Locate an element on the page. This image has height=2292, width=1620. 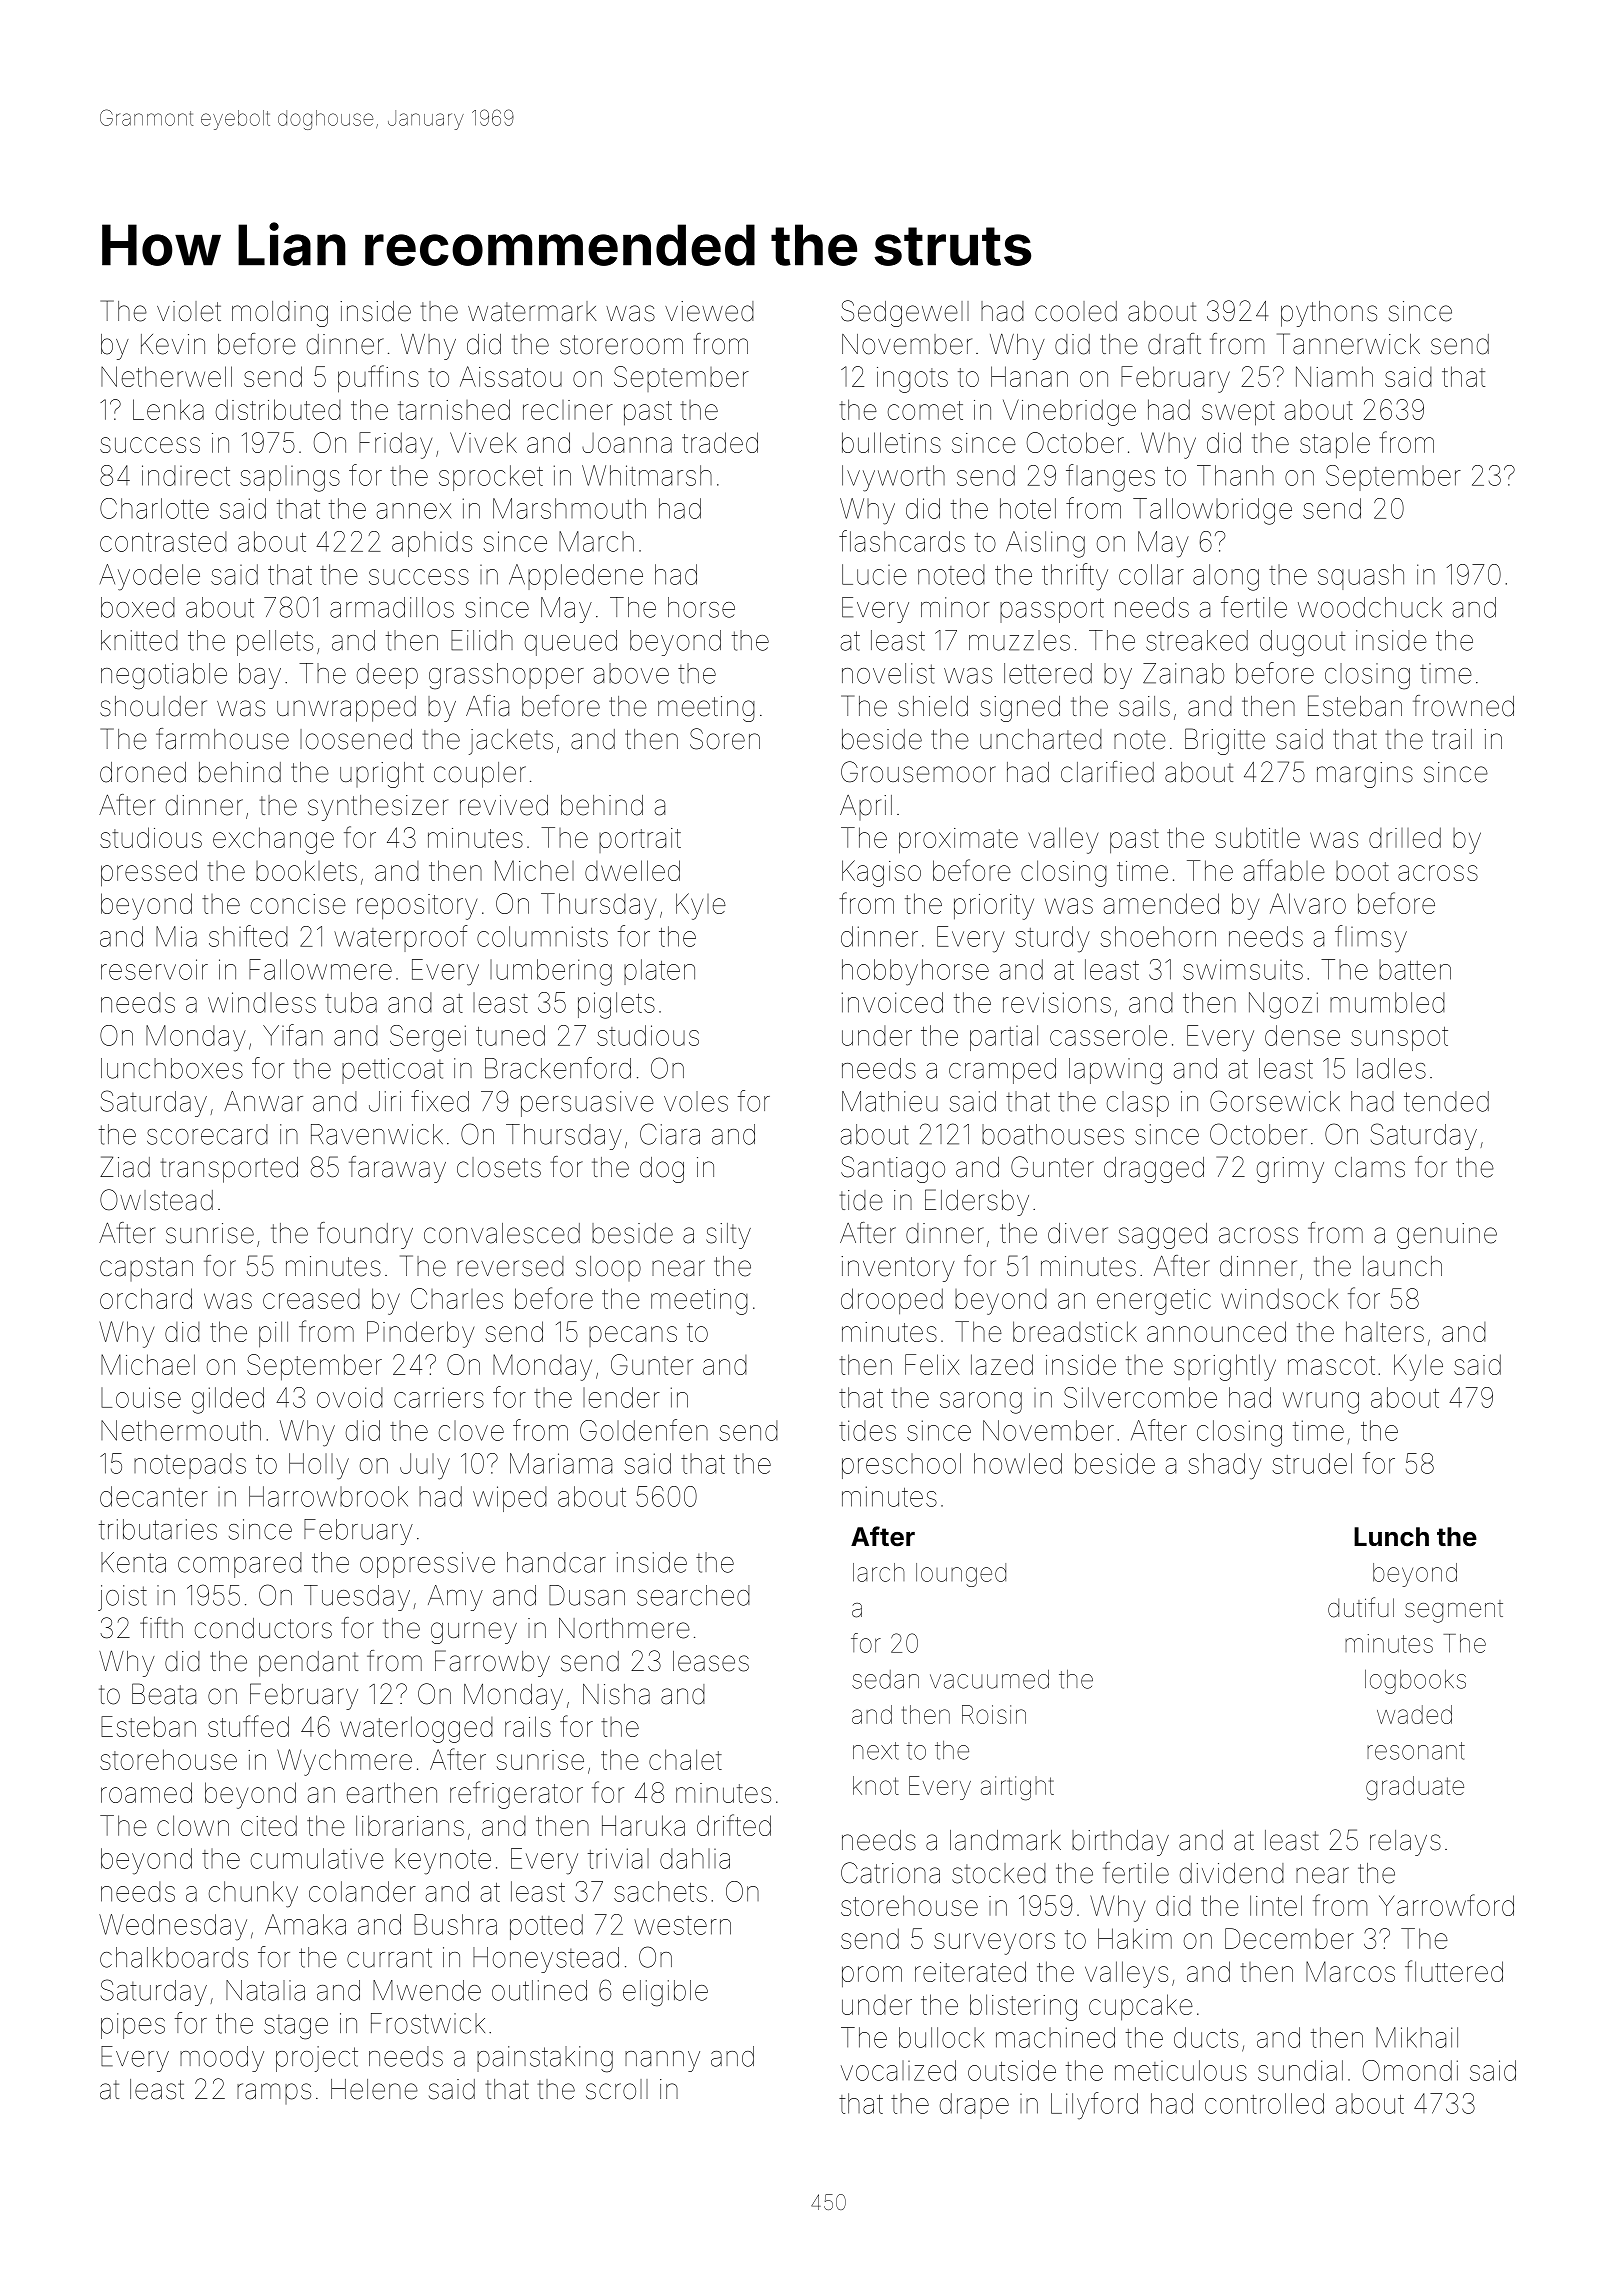
Louise is located at coordinates (141, 1397).
